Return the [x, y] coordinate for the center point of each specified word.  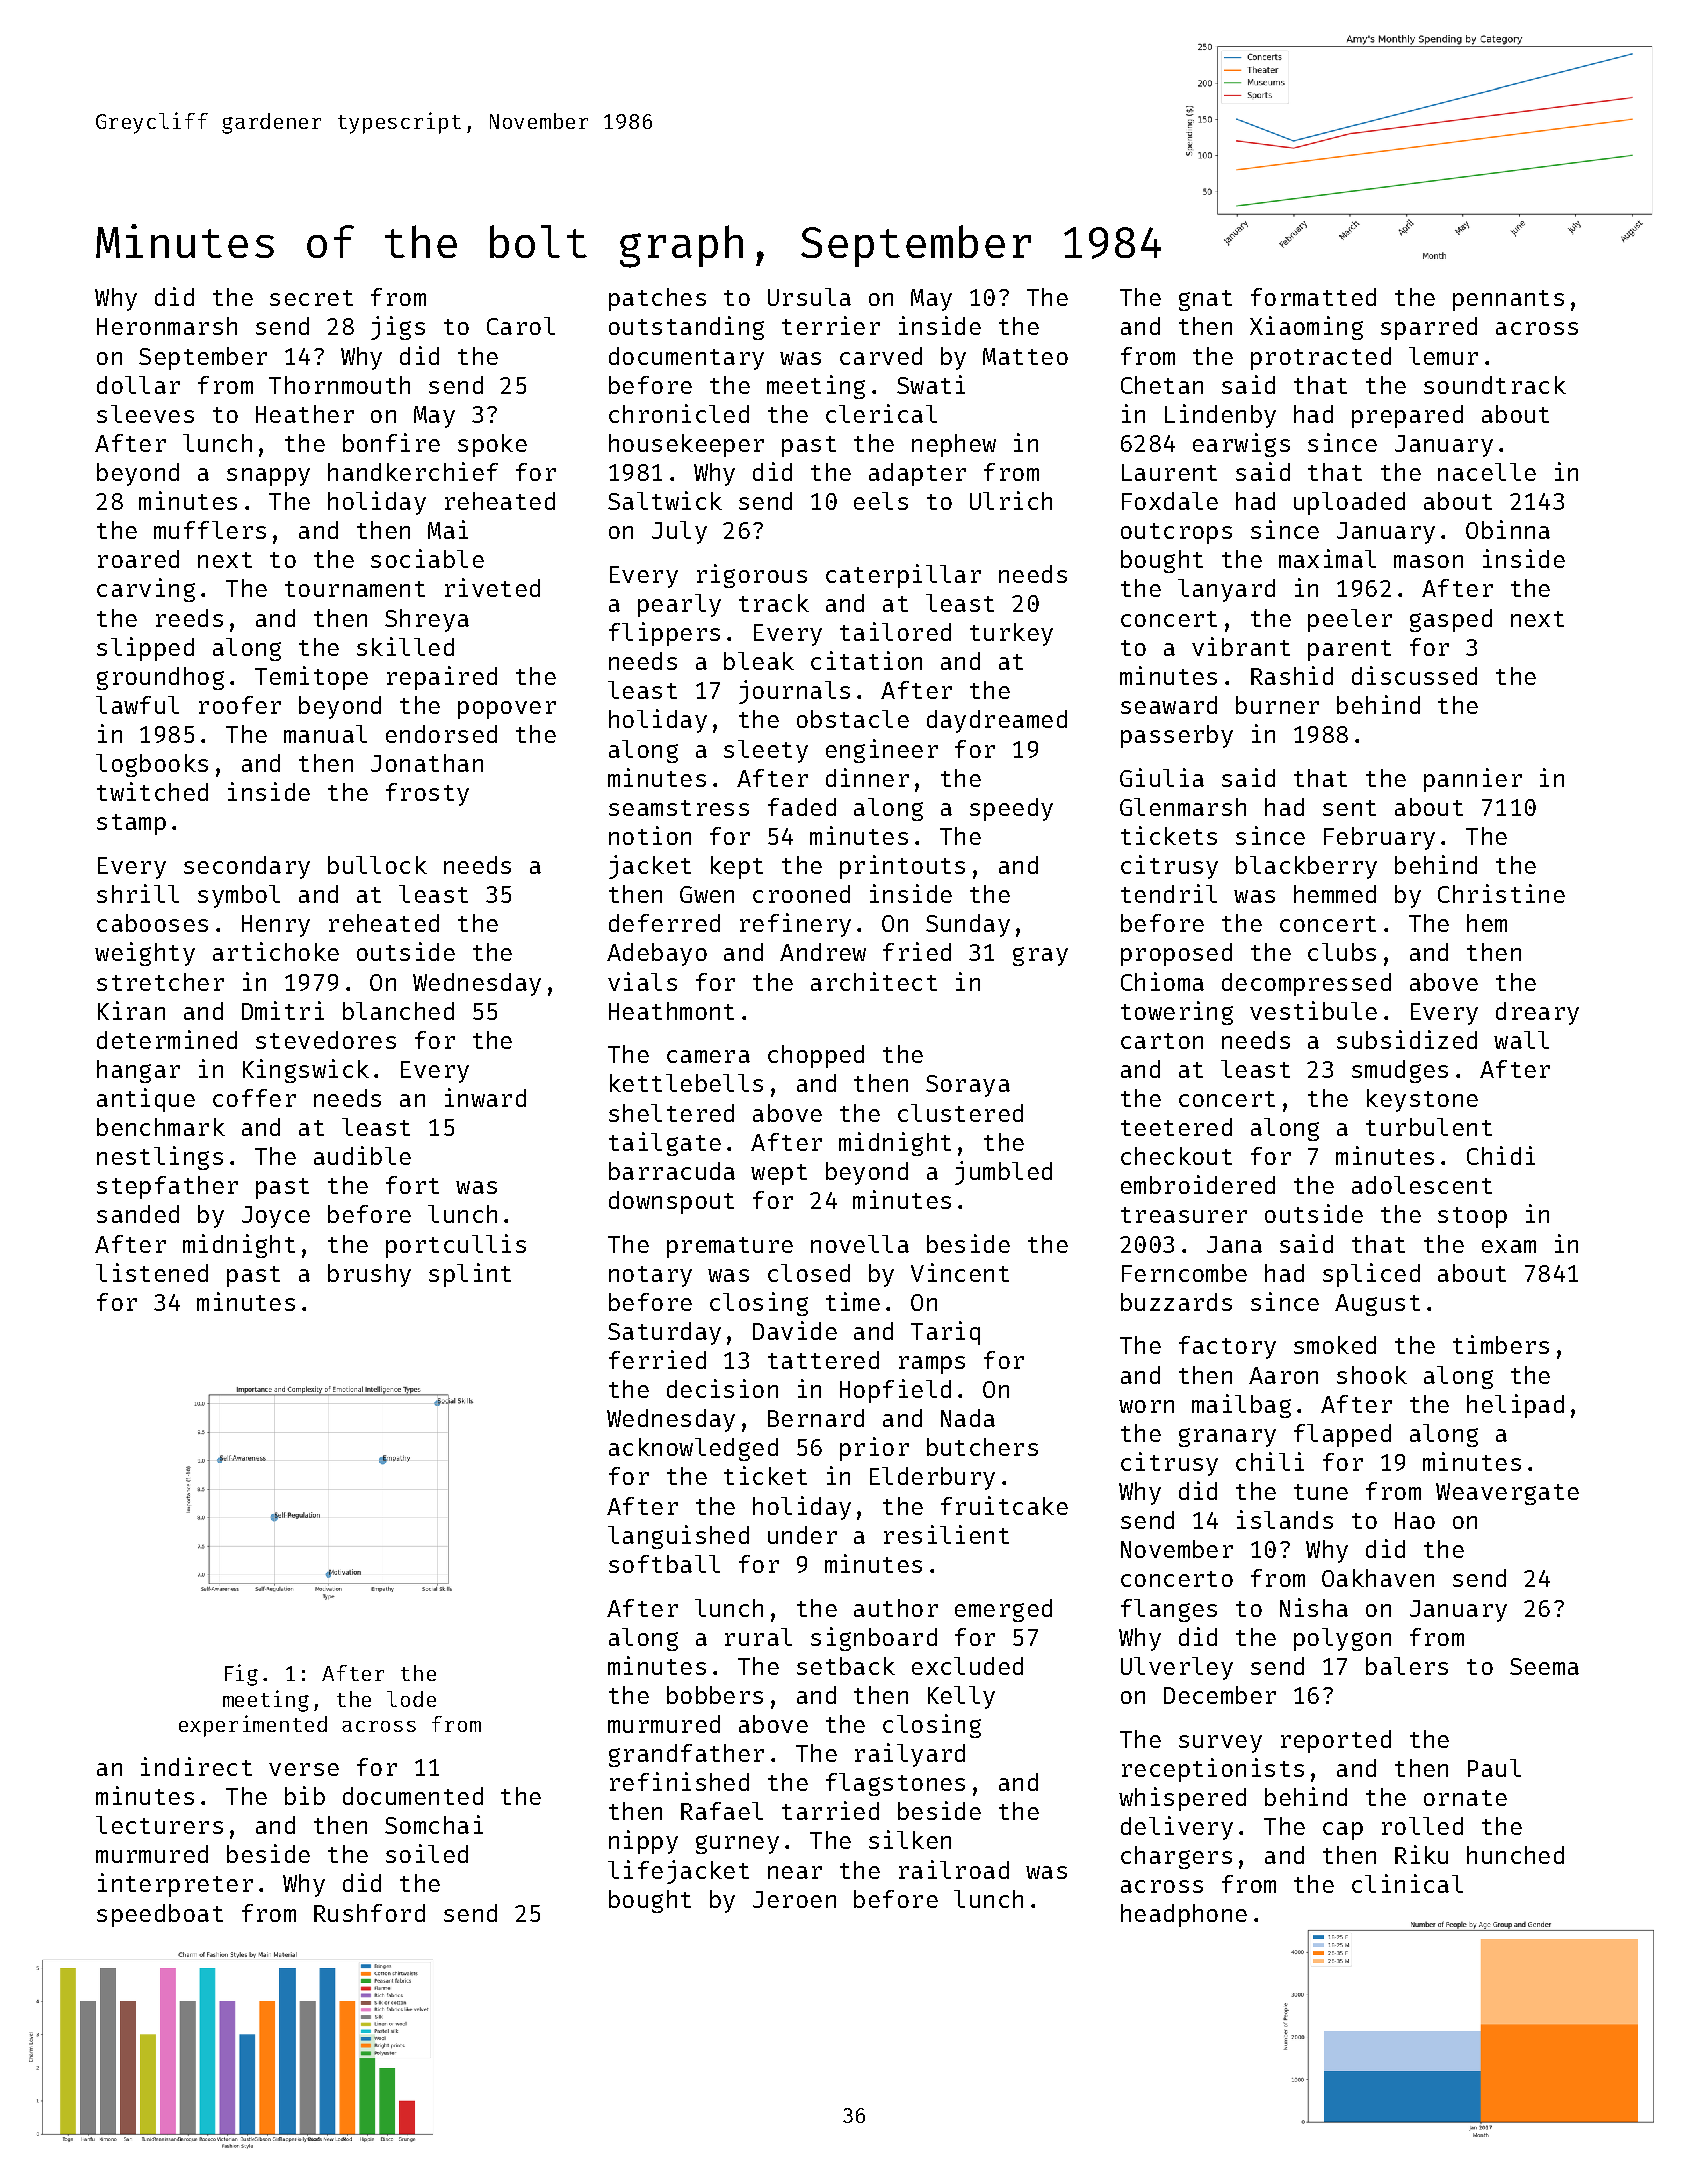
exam [1509, 1246]
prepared [1407, 416]
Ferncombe [1184, 1273]
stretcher [160, 982]
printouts [902, 867]
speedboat [160, 1915]
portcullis [456, 1246]
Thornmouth [339, 385]
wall [1521, 1040]
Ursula [809, 297]
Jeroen [794, 1899]
